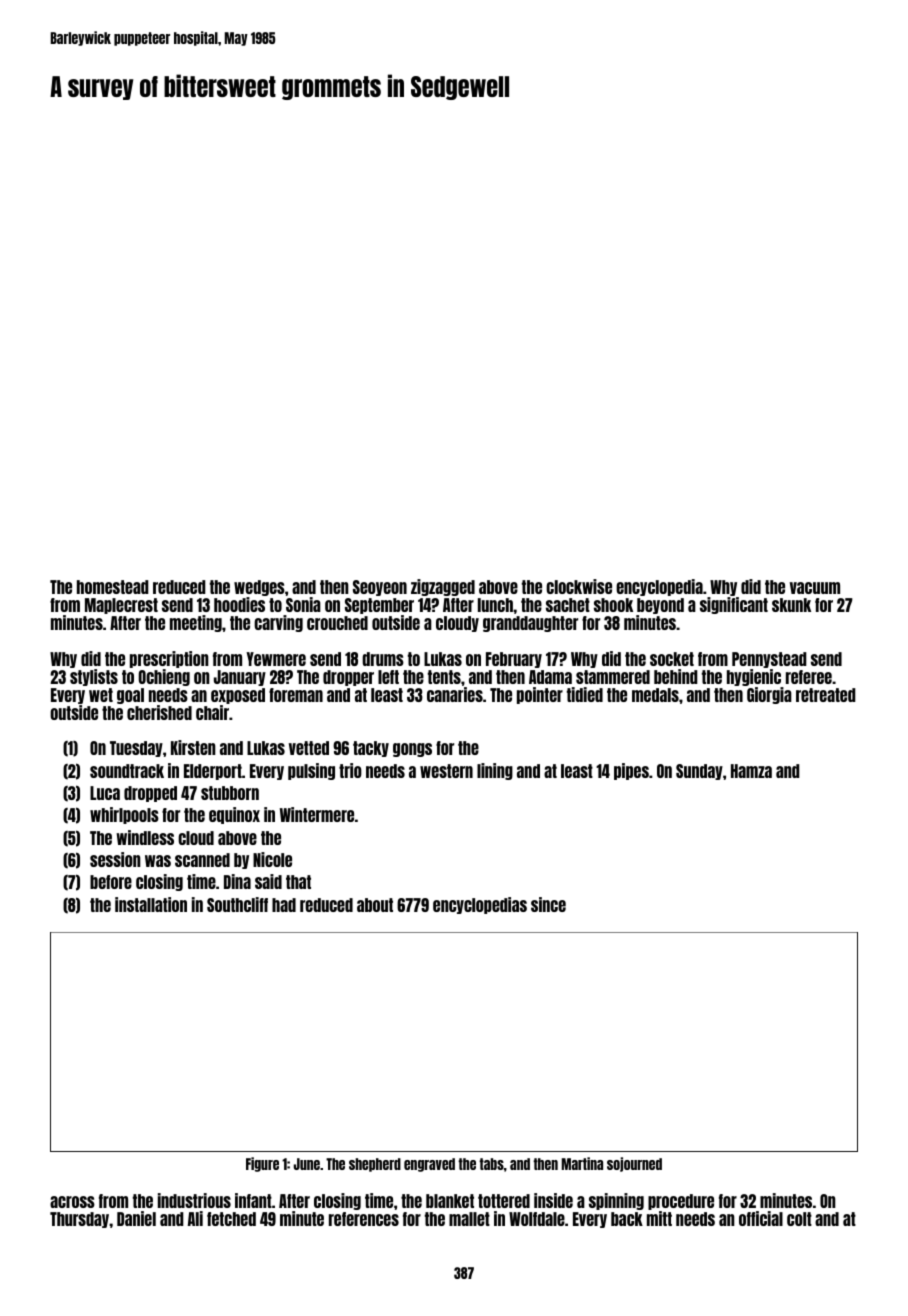  I want to click on June, so click(307, 1164).
